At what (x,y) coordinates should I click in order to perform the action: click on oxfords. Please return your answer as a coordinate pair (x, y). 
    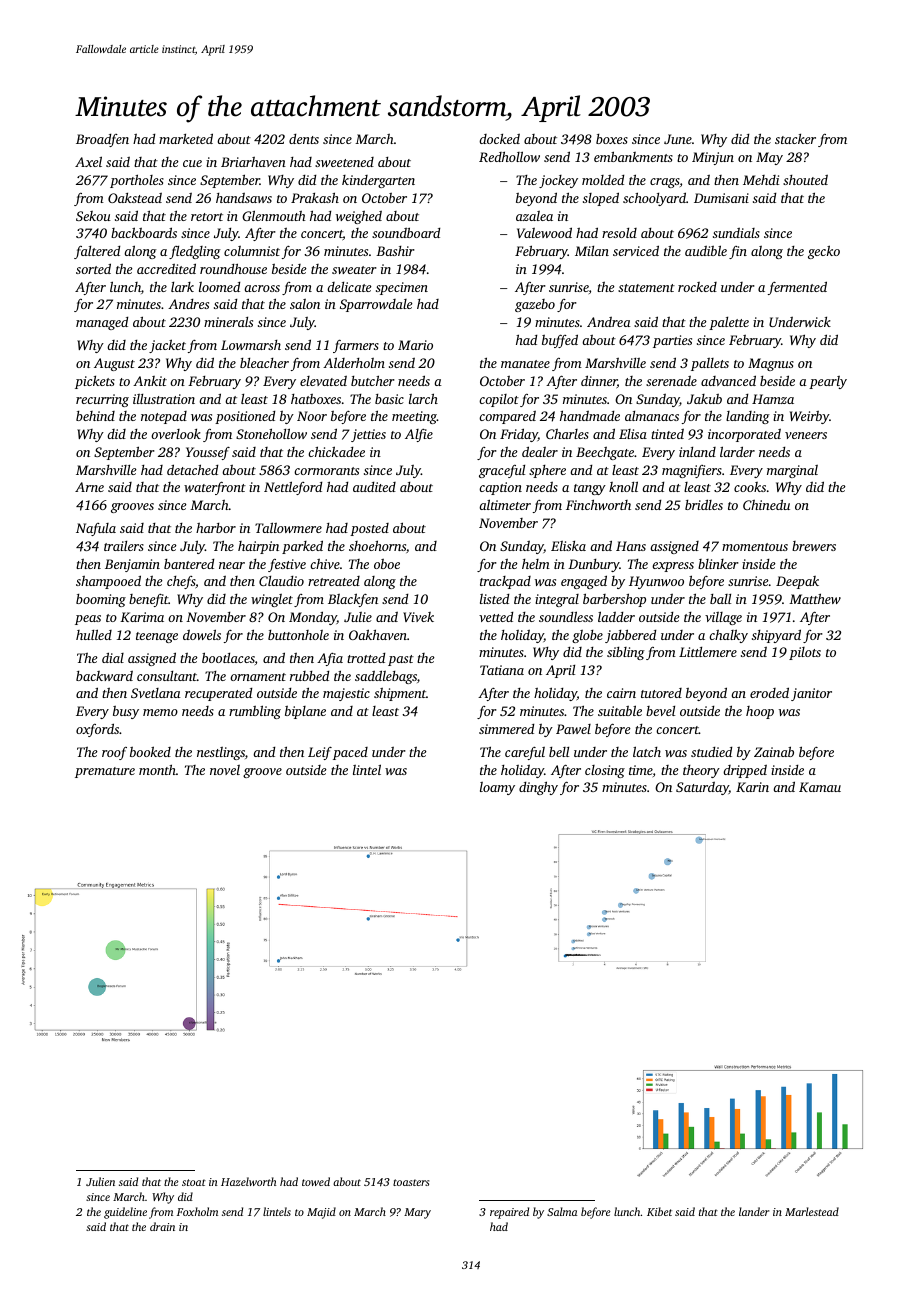
    Looking at the image, I should click on (97, 730).
